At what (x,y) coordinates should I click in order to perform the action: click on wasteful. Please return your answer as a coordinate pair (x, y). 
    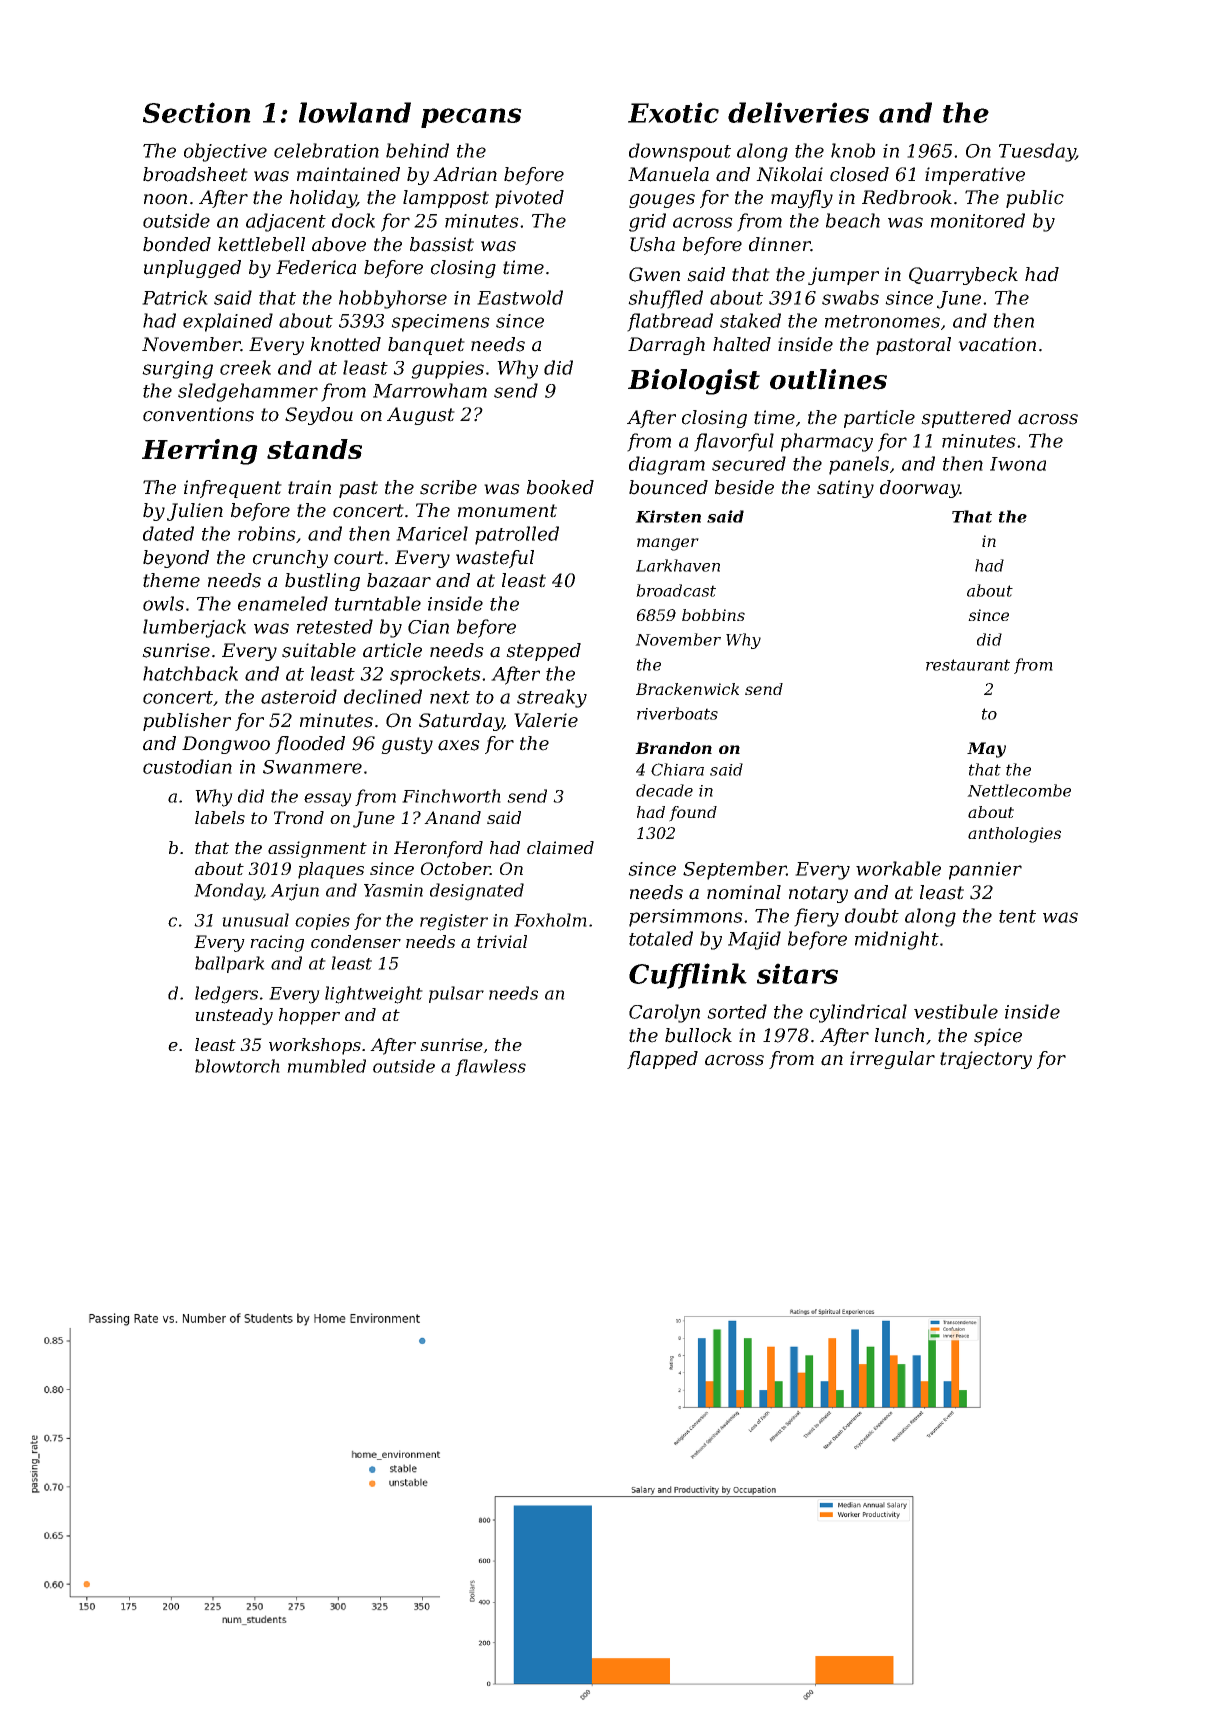
    Looking at the image, I should click on (495, 559).
